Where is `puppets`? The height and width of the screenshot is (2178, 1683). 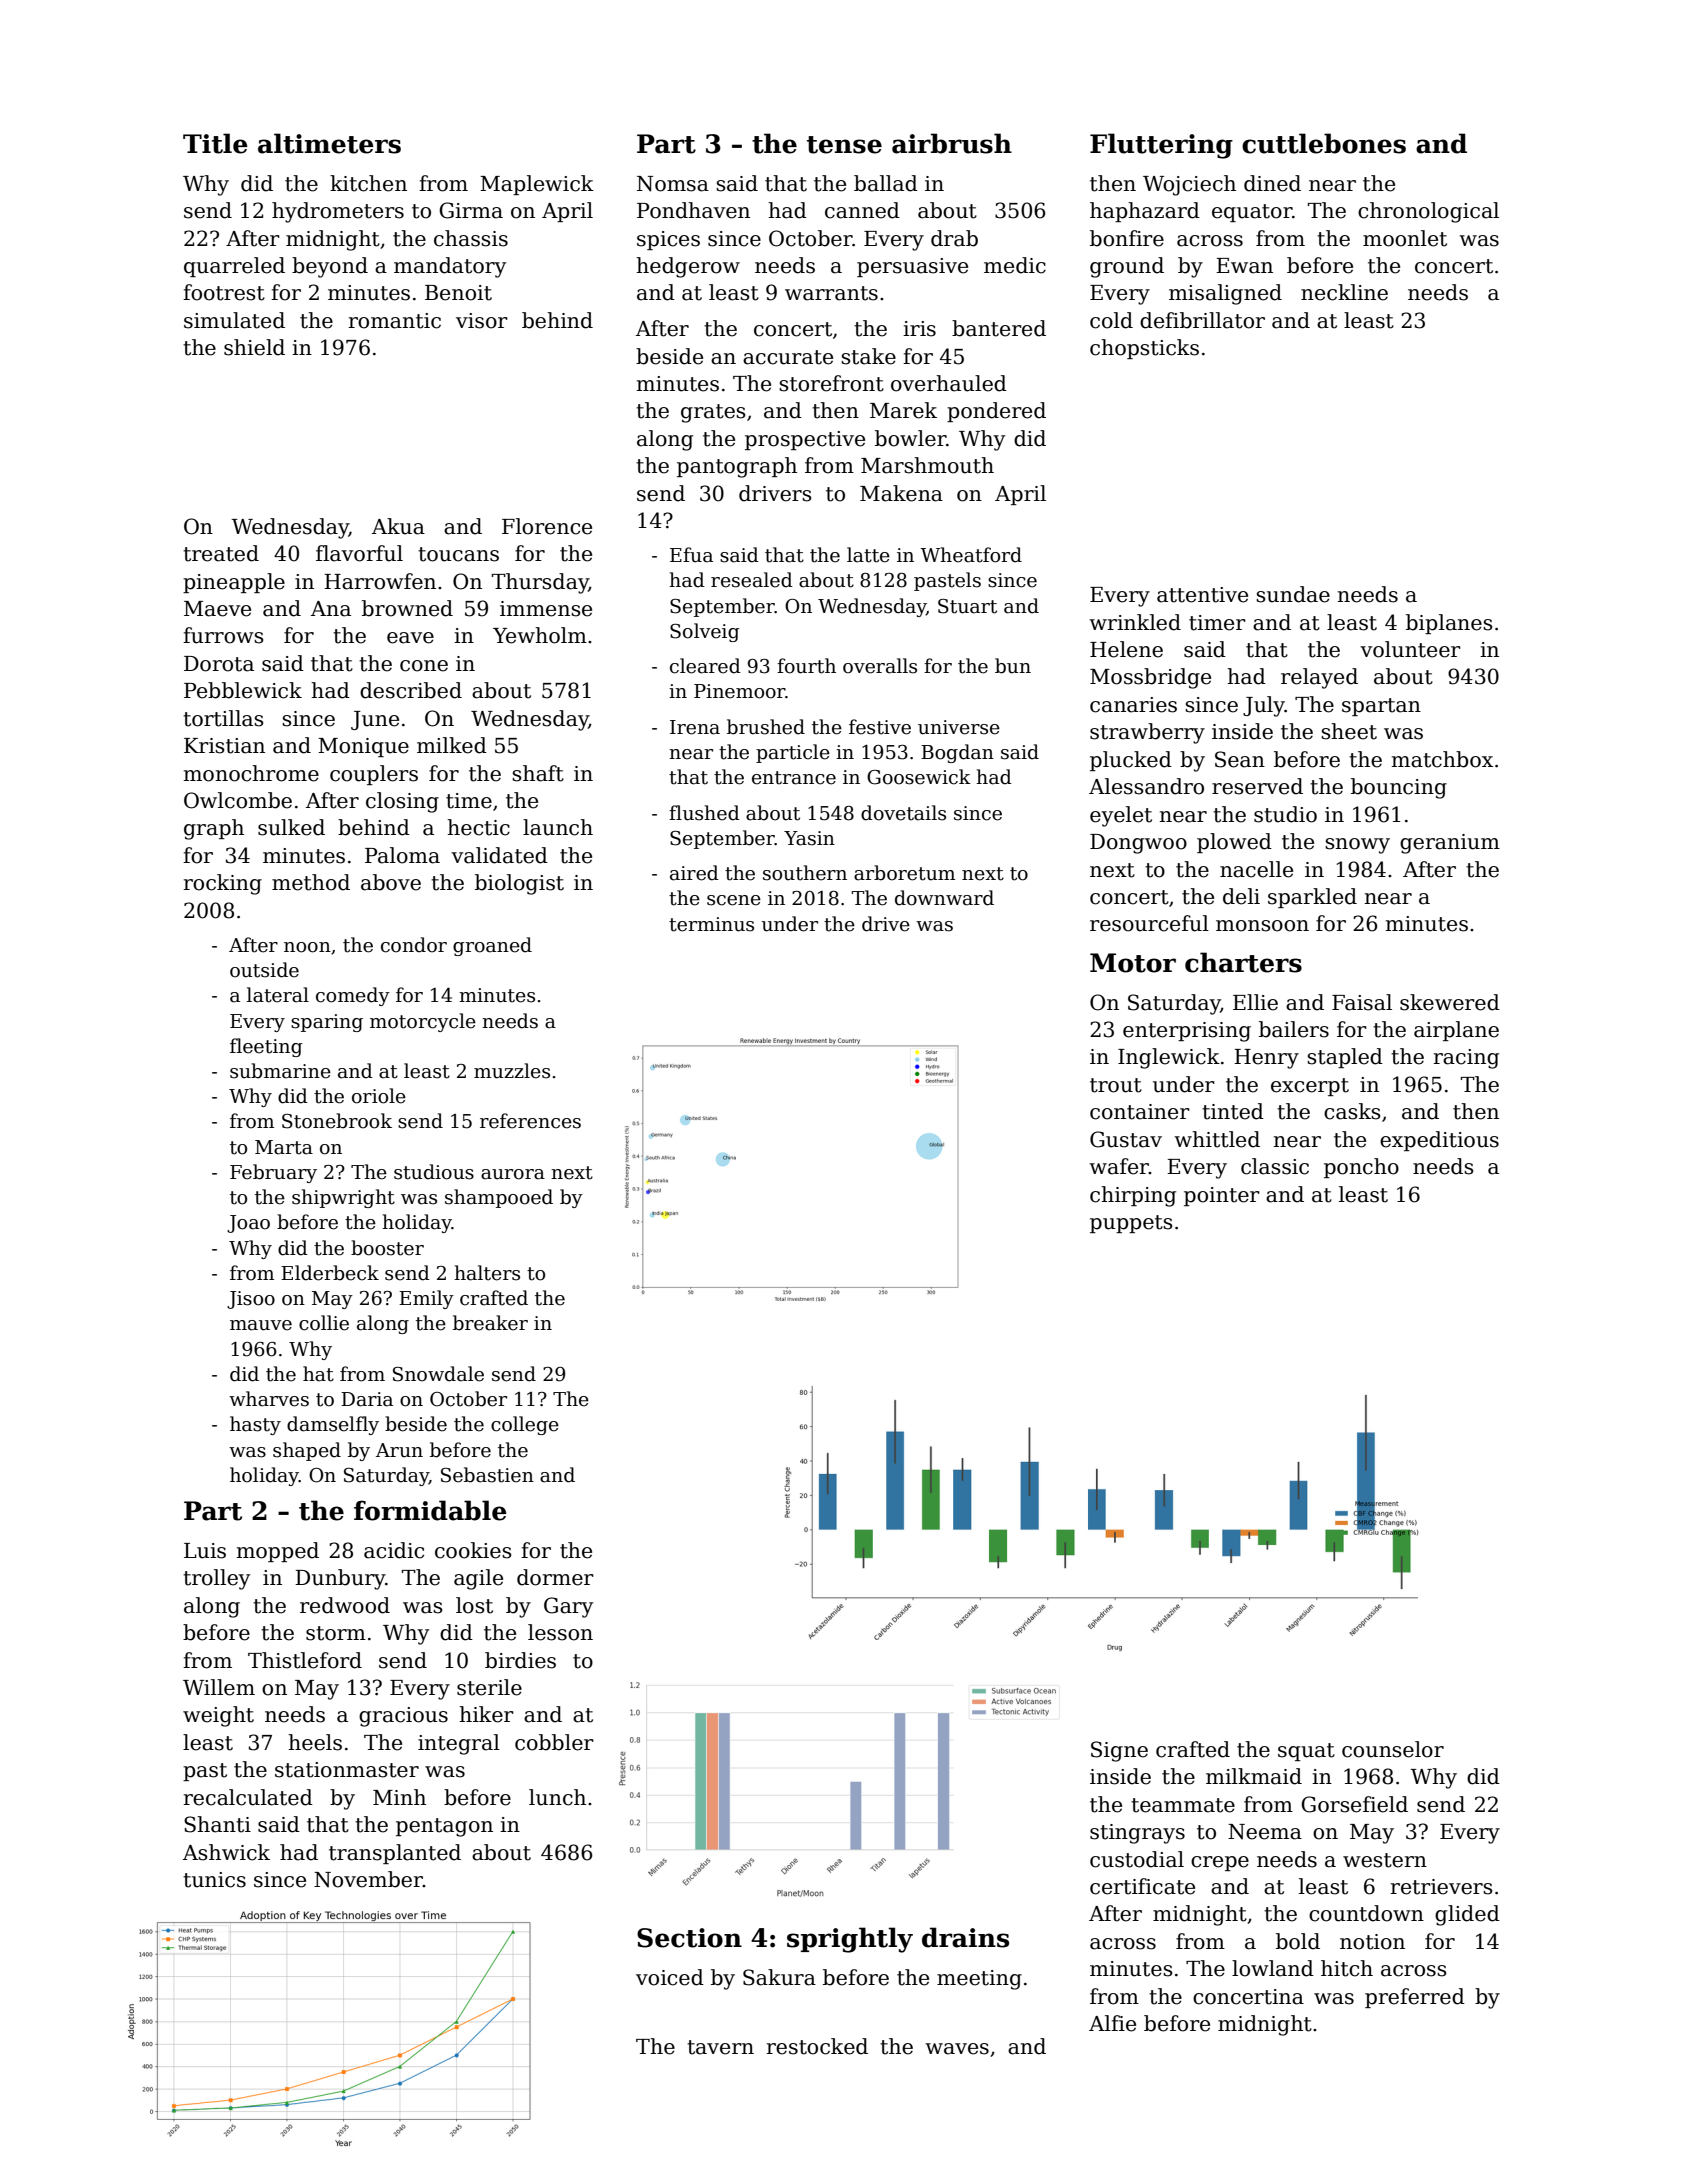 puppets is located at coordinates (1131, 1224).
